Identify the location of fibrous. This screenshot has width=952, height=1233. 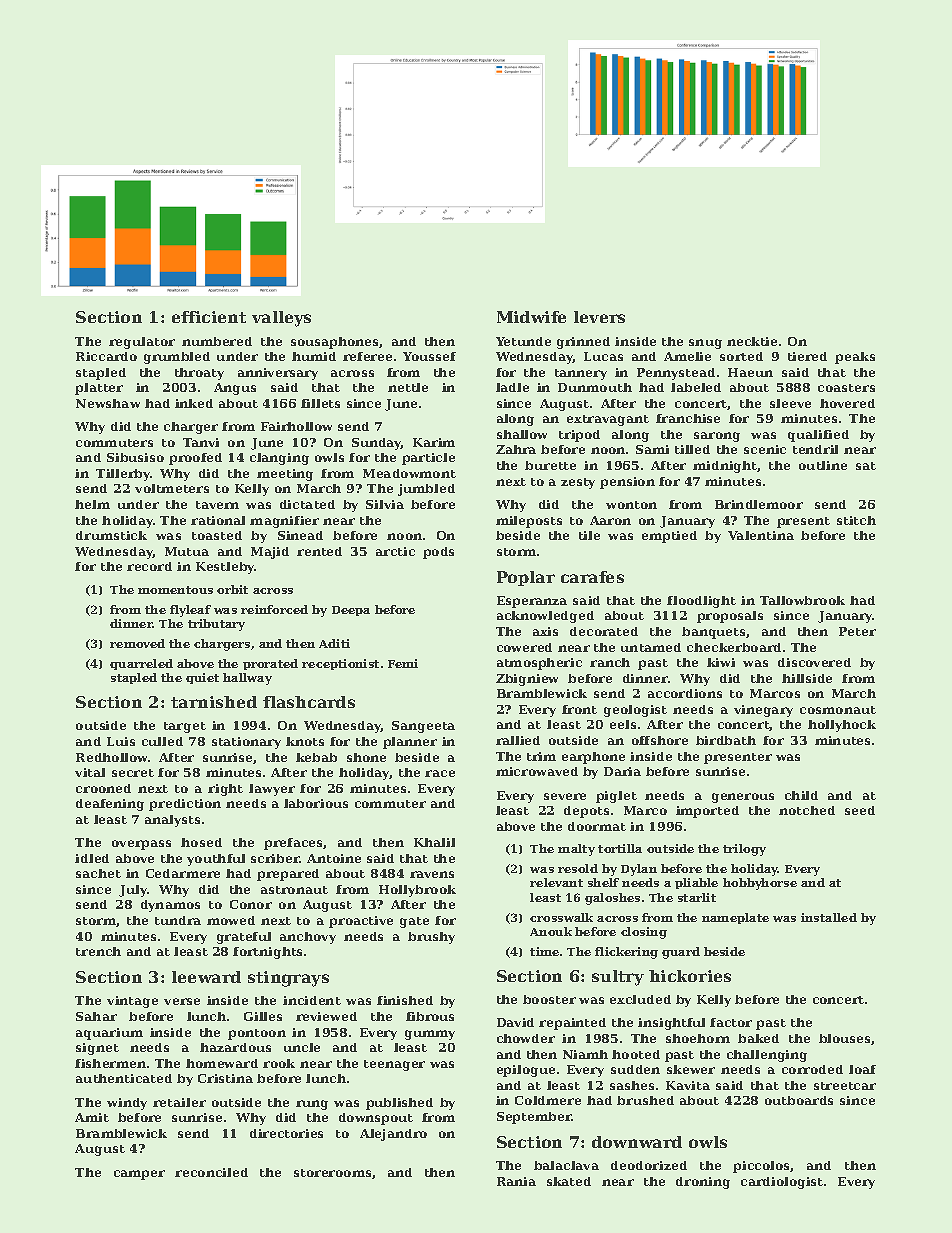
(430, 1016).
